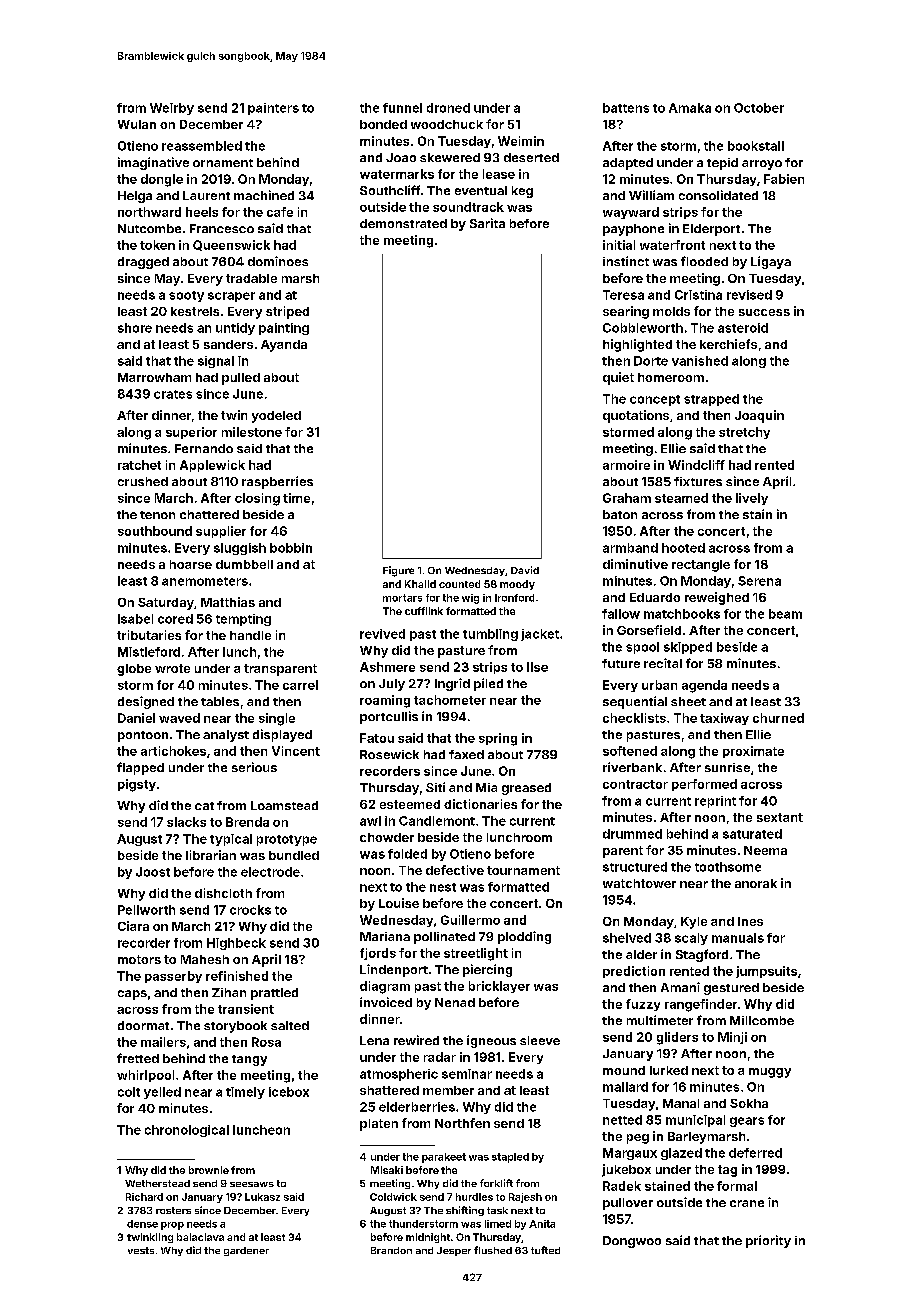 This image has width=924, height=1308. Describe the element at coordinates (778, 718) in the image. I see `churned` at that location.
